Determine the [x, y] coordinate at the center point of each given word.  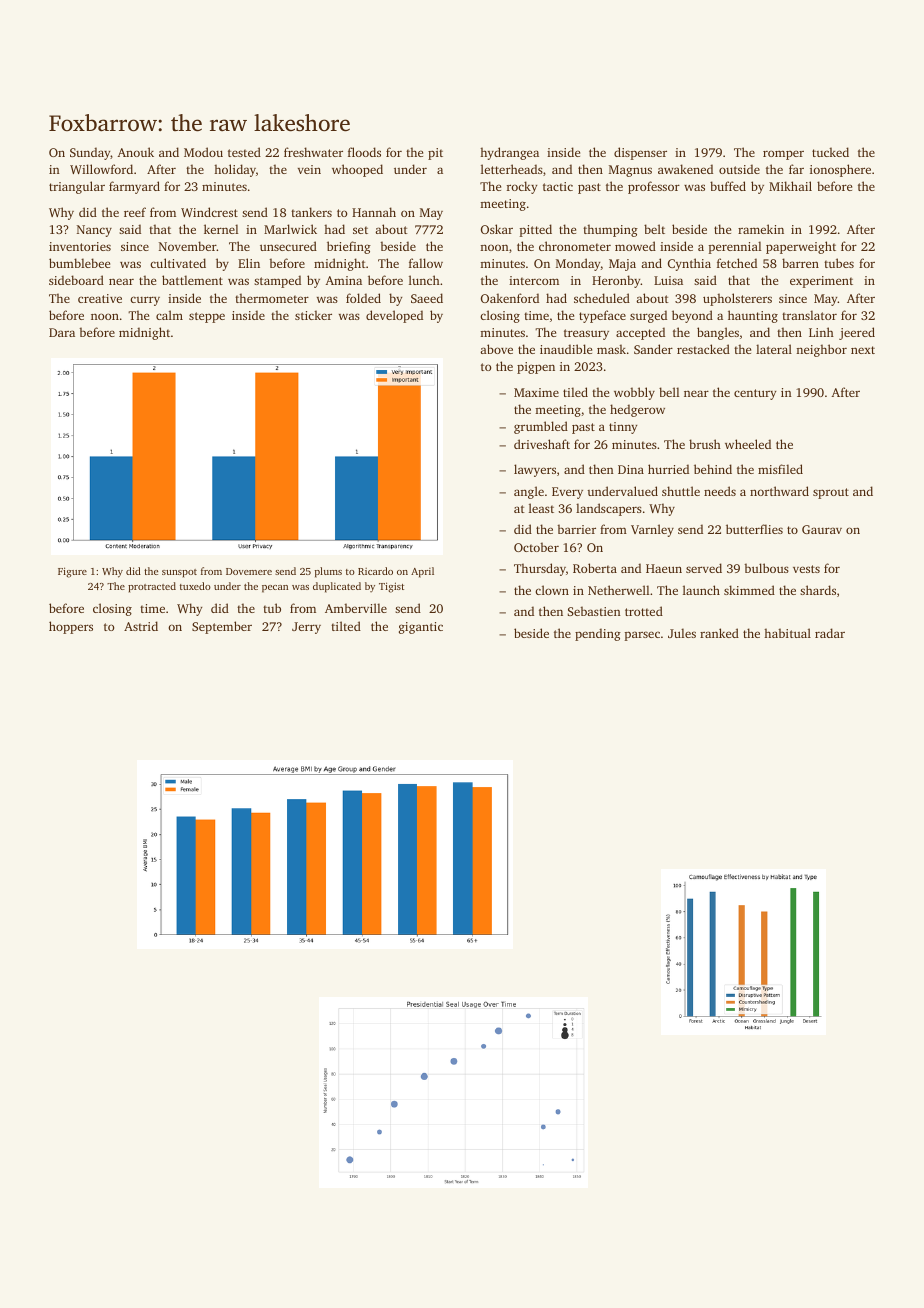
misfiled [780, 469]
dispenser [640, 153]
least [541, 508]
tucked [830, 152]
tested [244, 152]
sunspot [179, 573]
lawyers [535, 470]
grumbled [541, 427]
